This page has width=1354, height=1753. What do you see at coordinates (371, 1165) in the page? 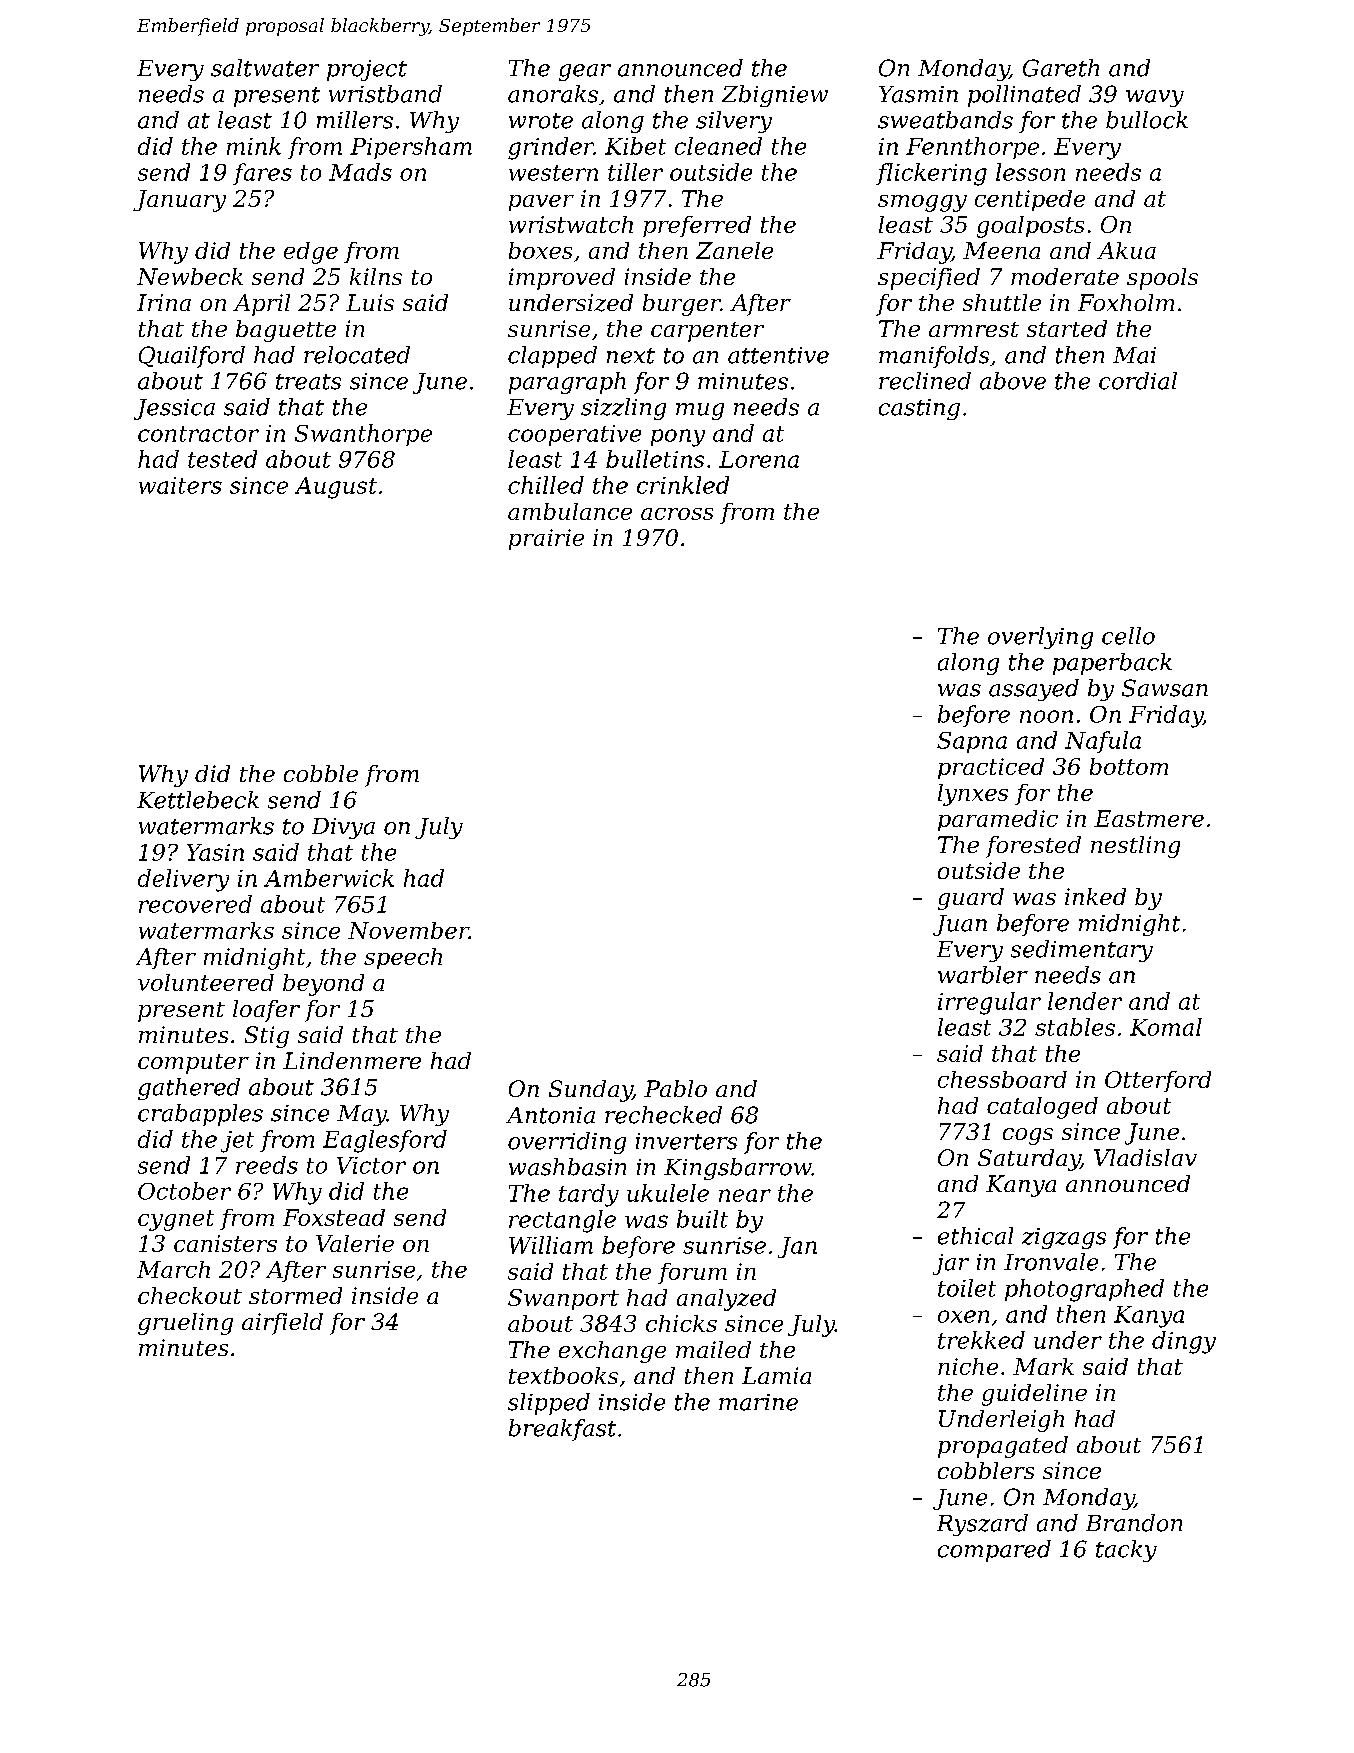
I see `Victor` at bounding box center [371, 1165].
